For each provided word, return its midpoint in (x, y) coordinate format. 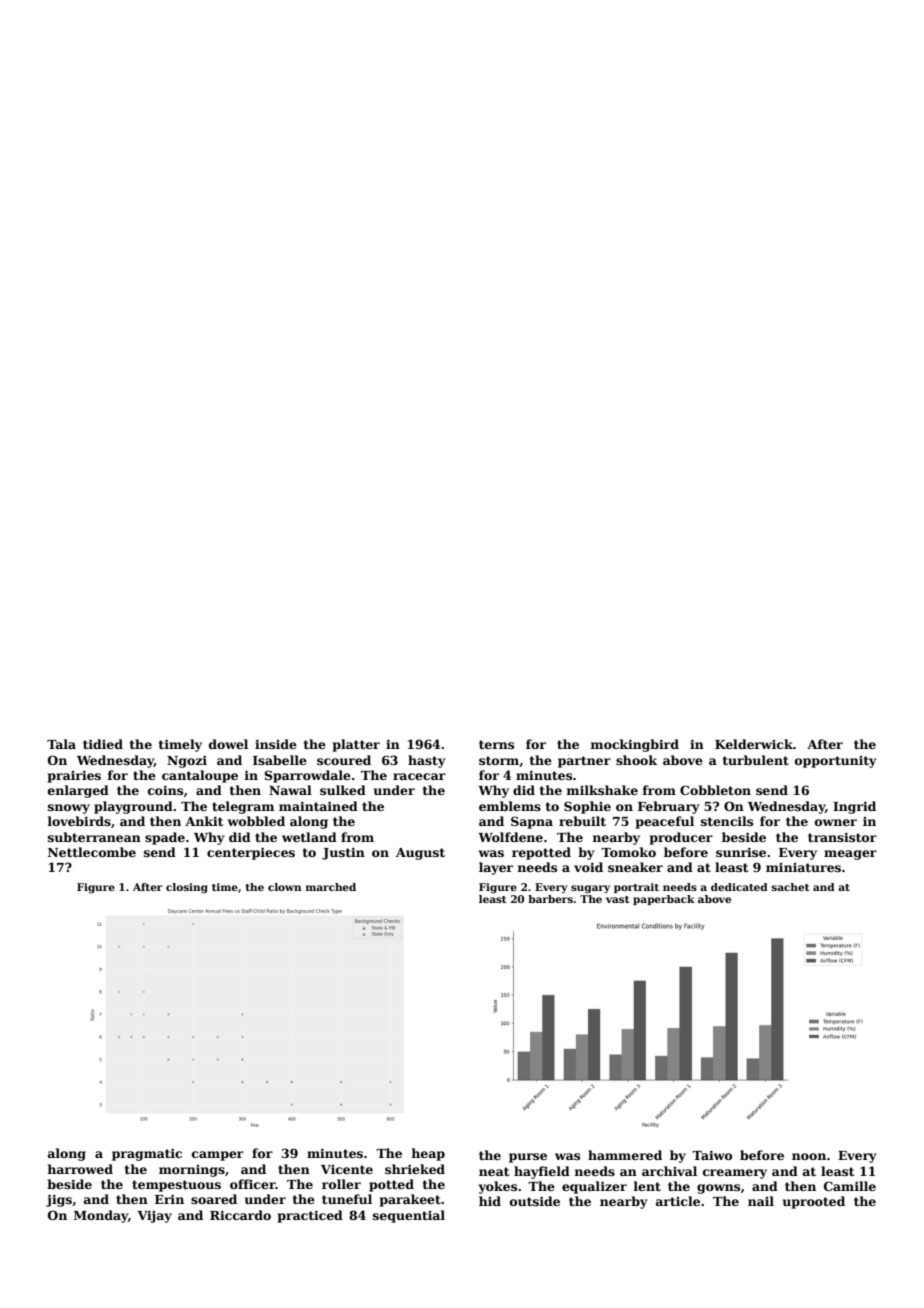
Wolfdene (510, 837)
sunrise (741, 852)
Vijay (154, 1216)
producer (681, 838)
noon (809, 1156)
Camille (850, 1186)
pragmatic (147, 1154)
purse (528, 1158)
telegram (243, 807)
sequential (409, 1216)
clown (285, 887)
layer (496, 868)
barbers (550, 899)
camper (218, 1156)
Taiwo (712, 1155)
